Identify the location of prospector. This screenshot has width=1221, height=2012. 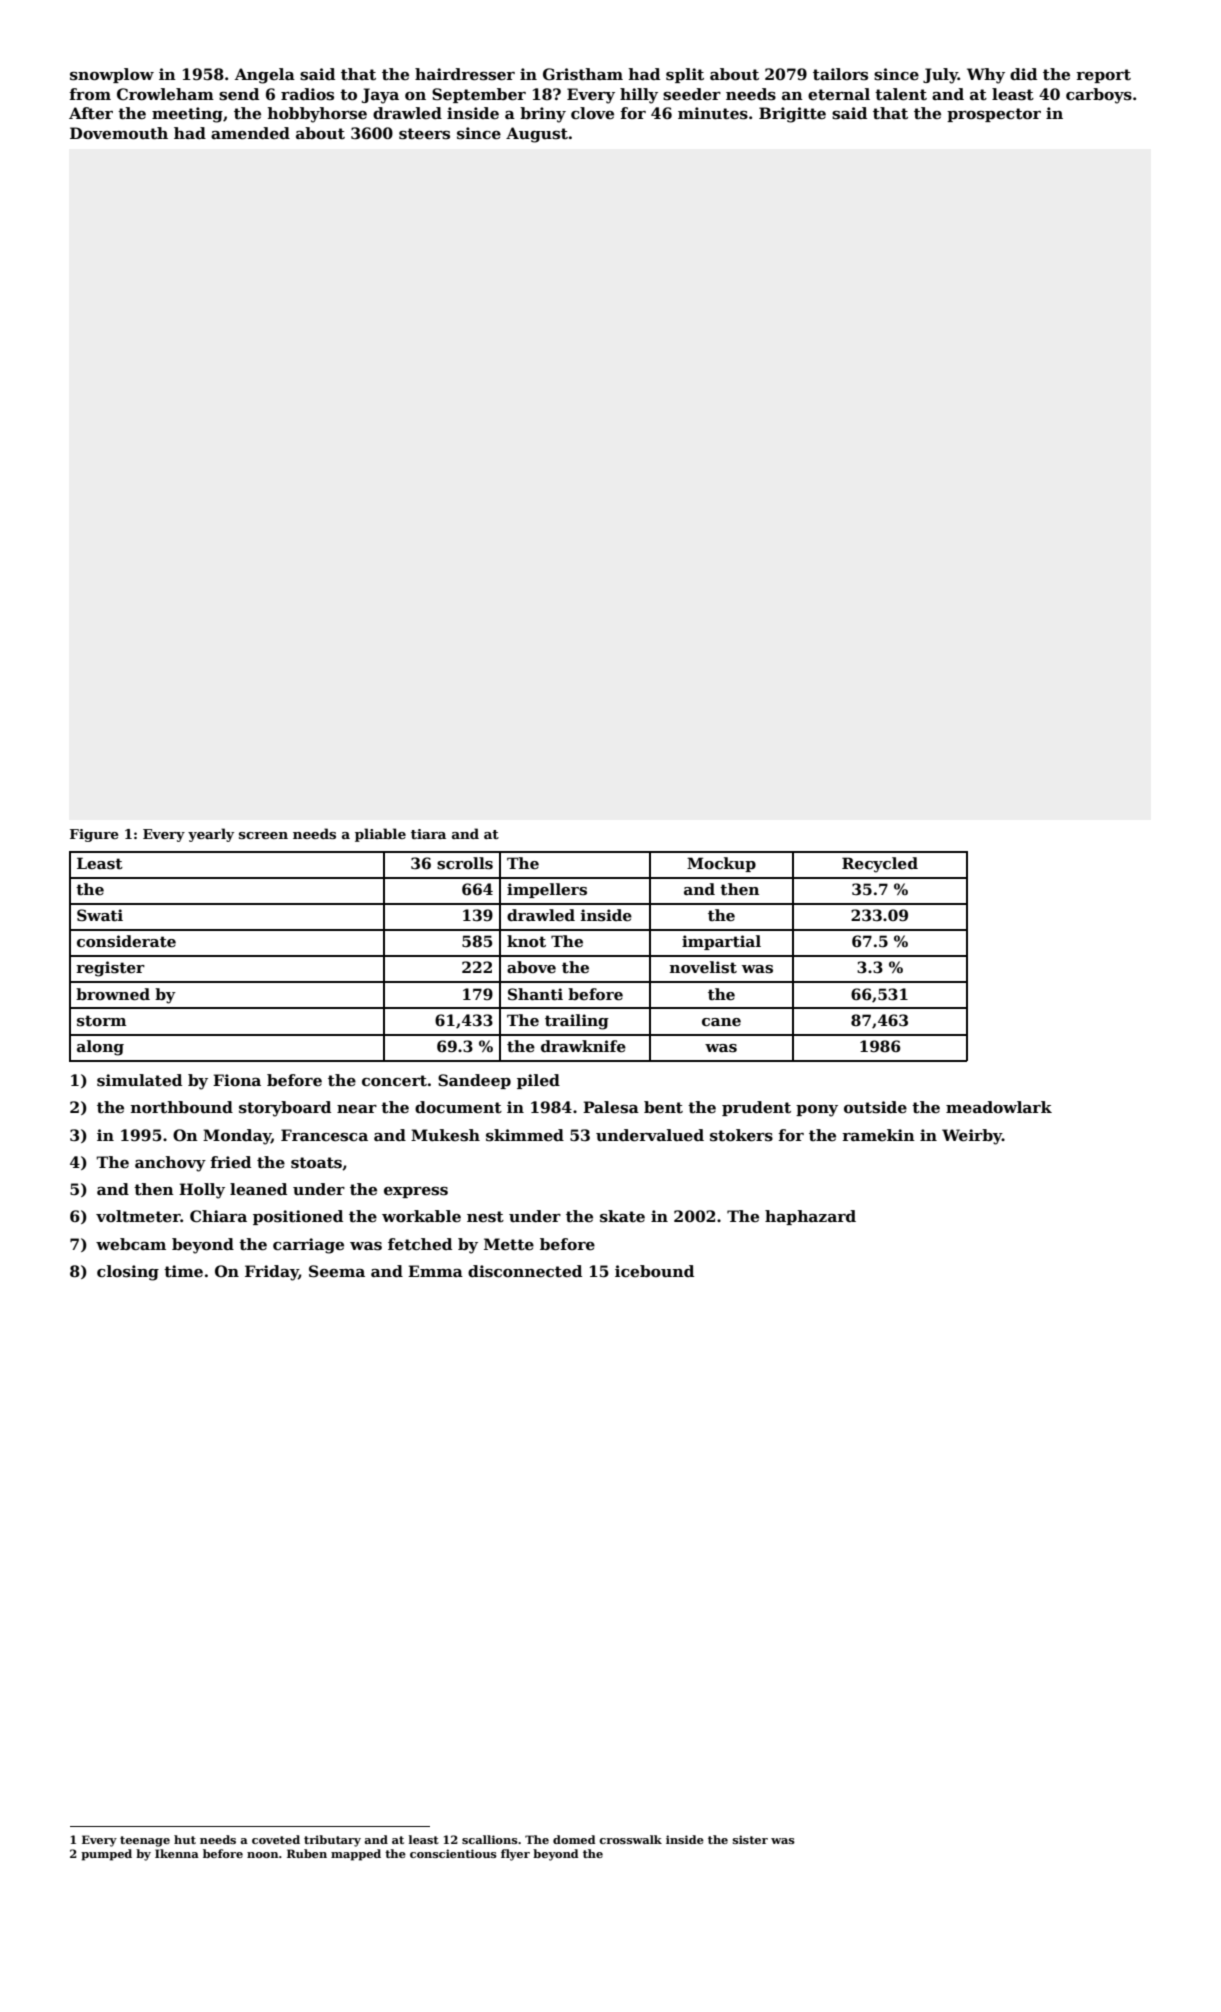
(994, 115).
